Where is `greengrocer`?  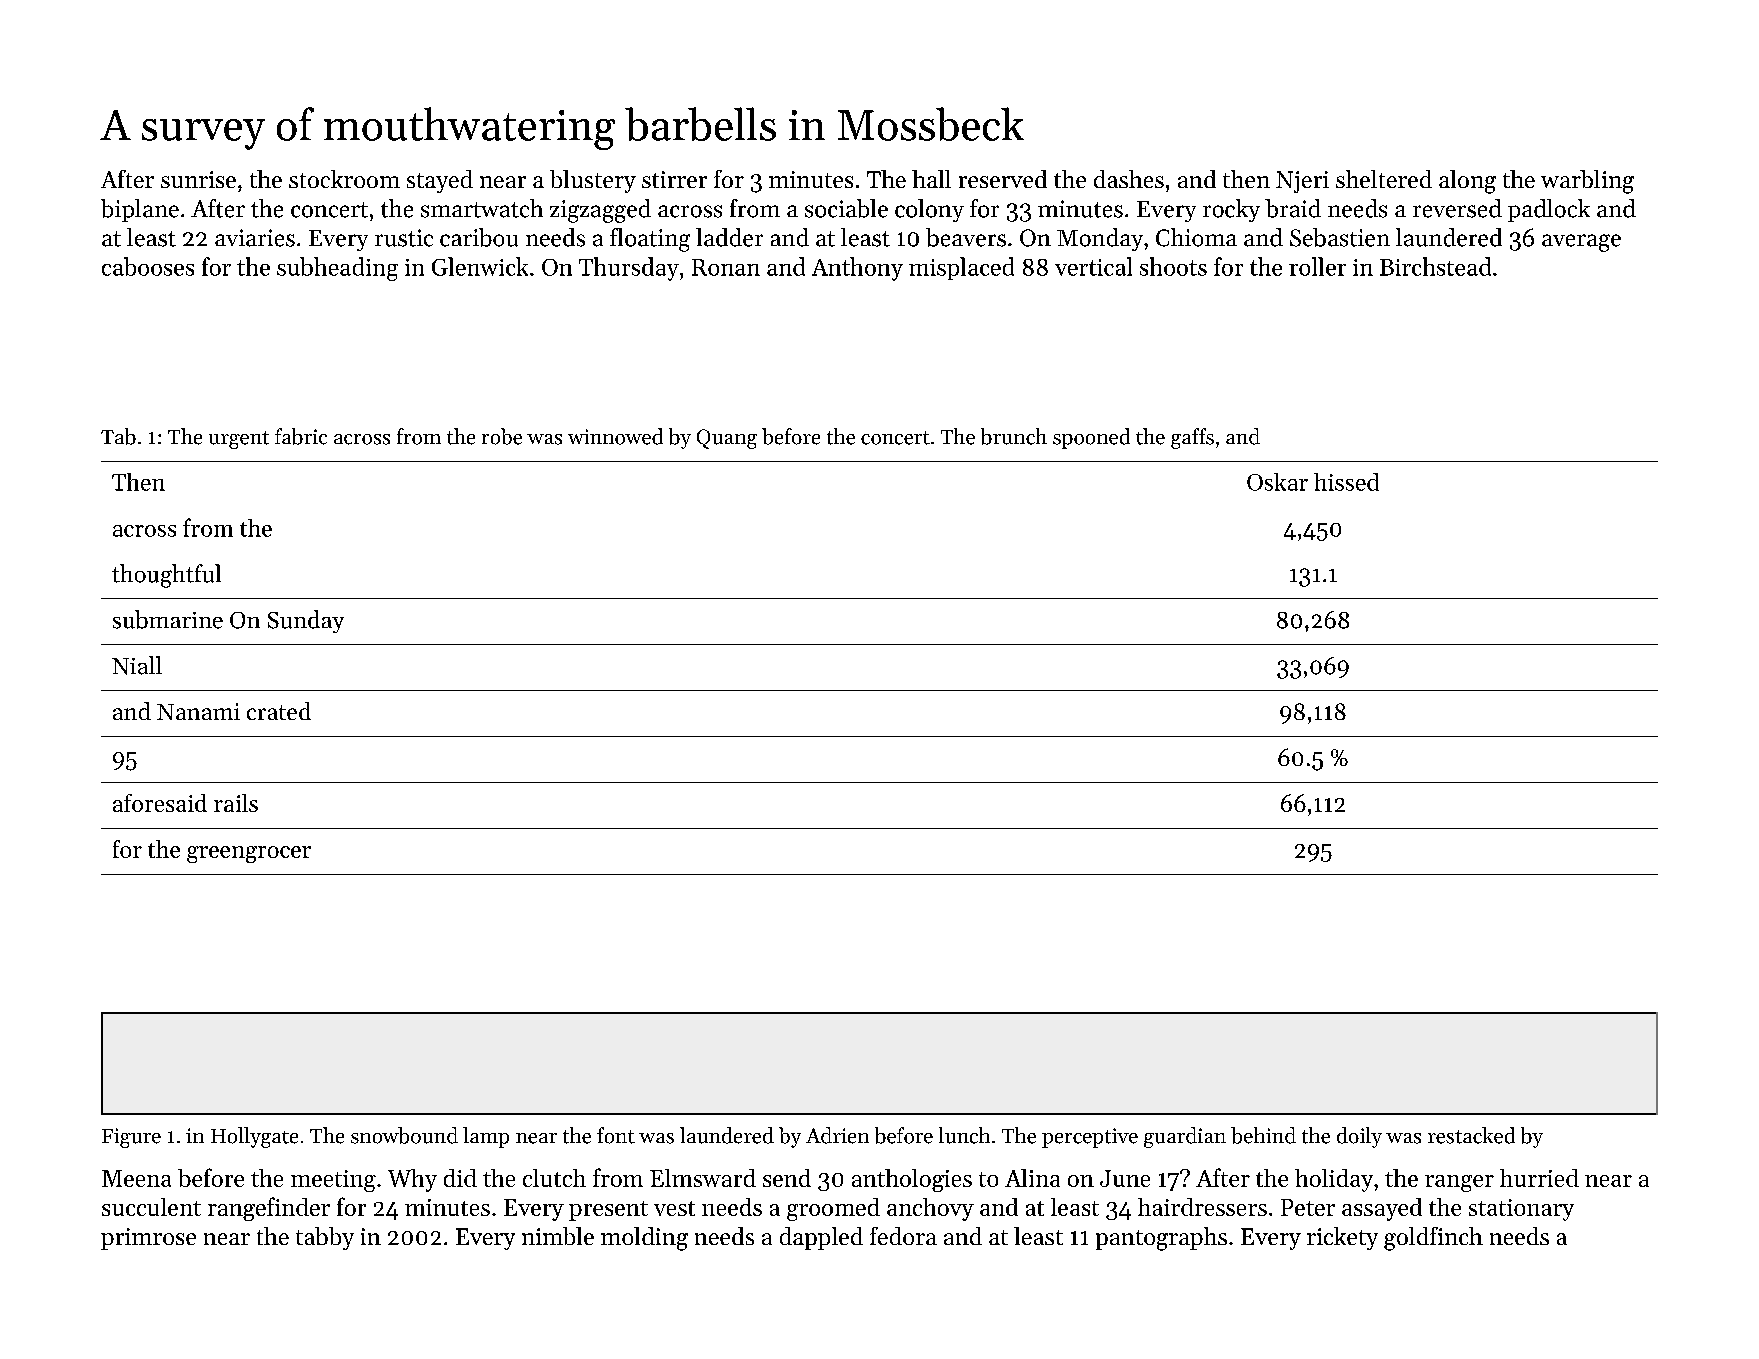
greengrocer is located at coordinates (249, 854).
